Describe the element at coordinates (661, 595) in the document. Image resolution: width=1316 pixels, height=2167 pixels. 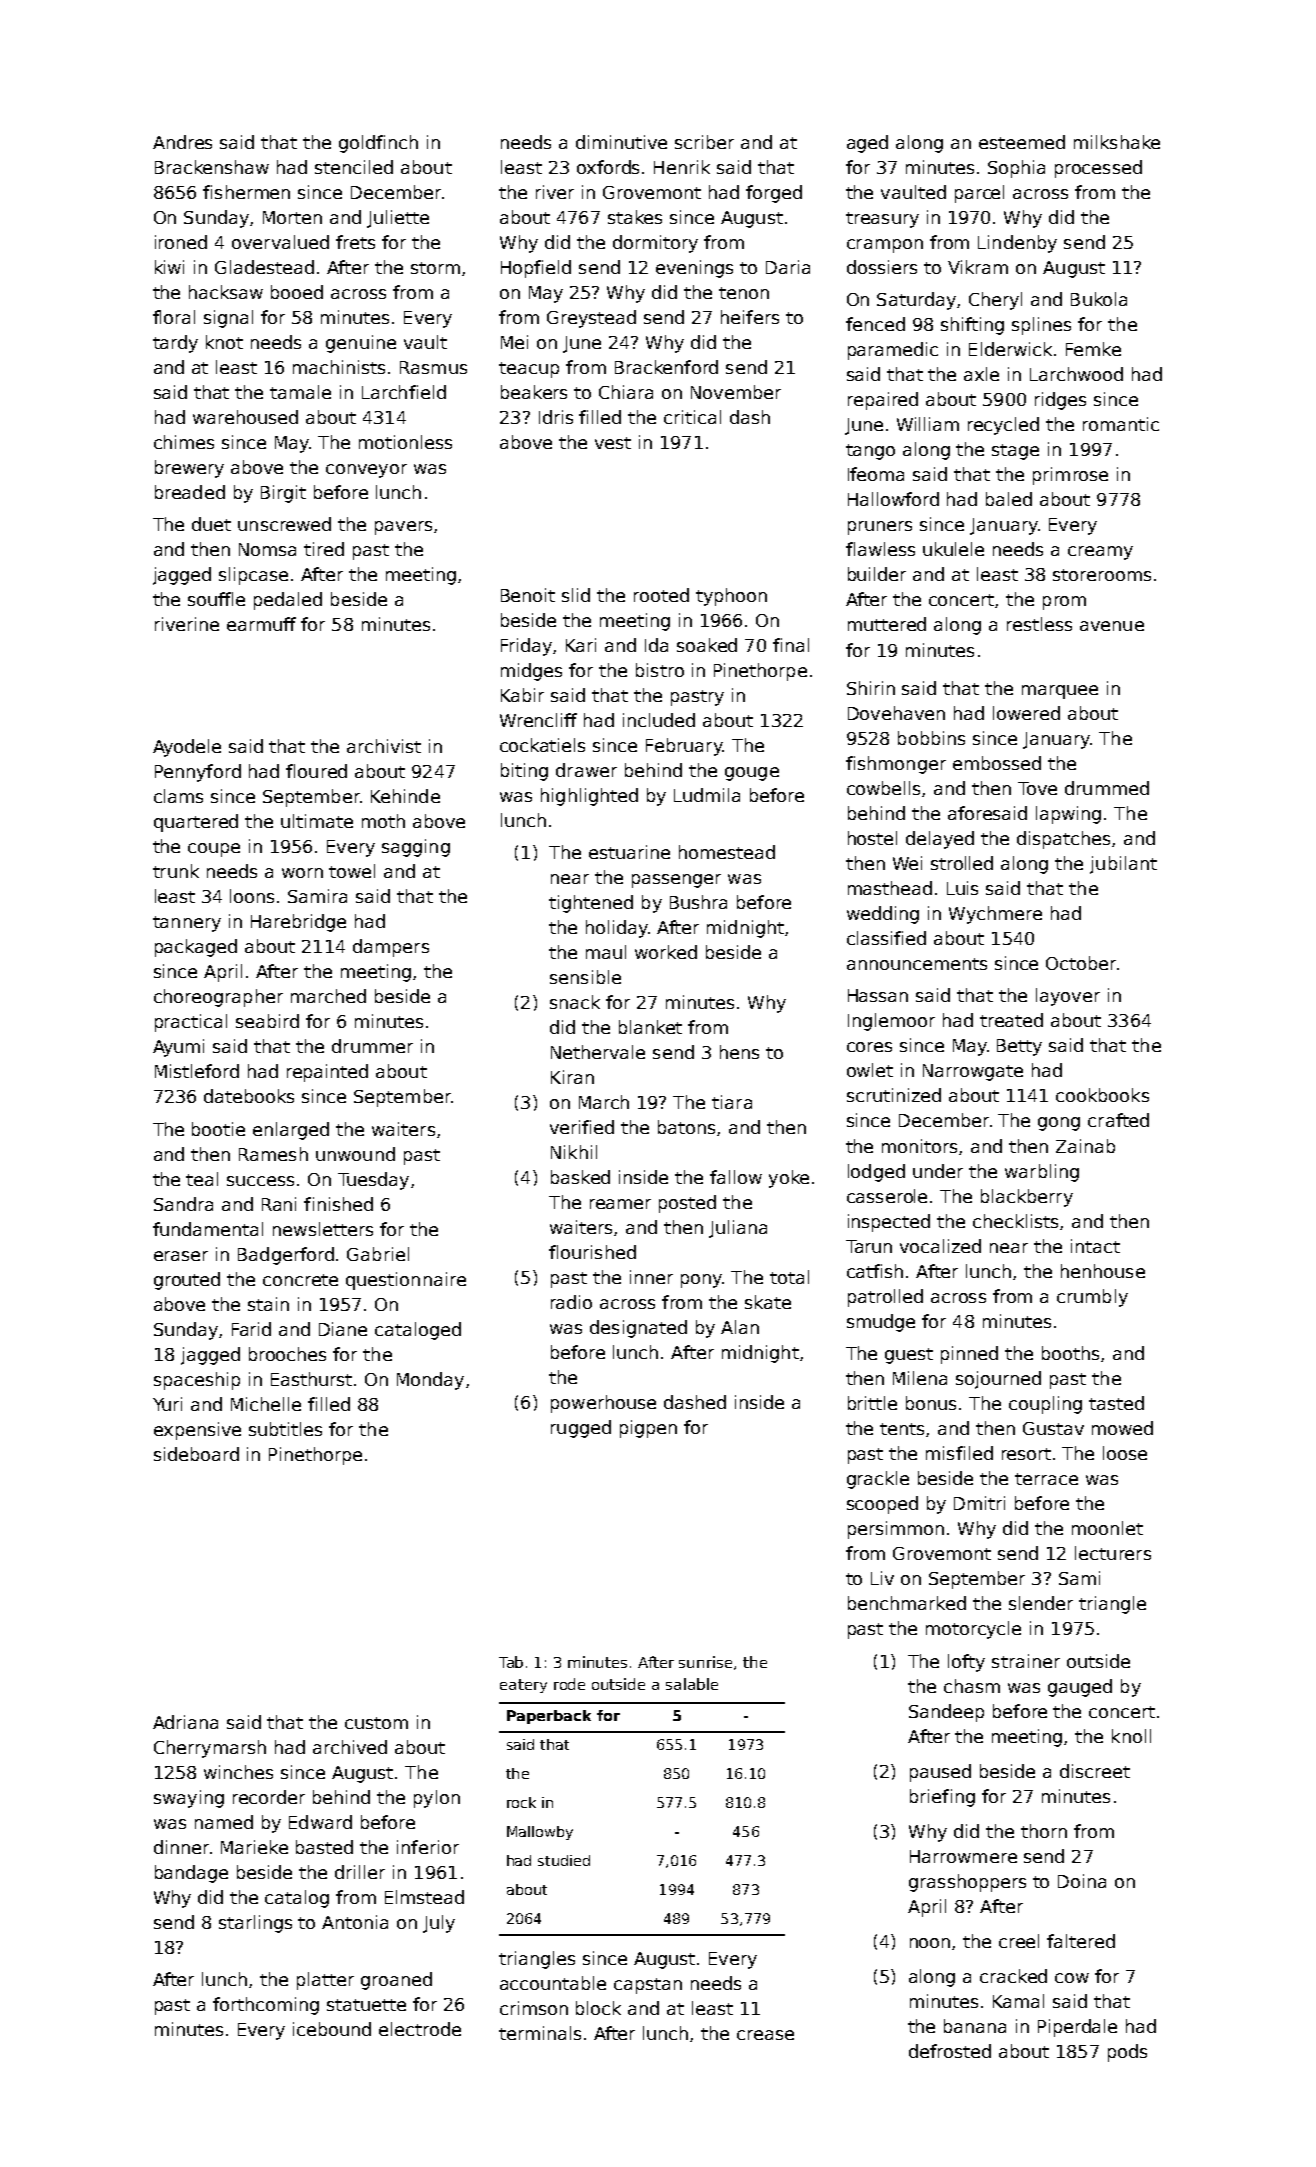
I see `rooted` at that location.
